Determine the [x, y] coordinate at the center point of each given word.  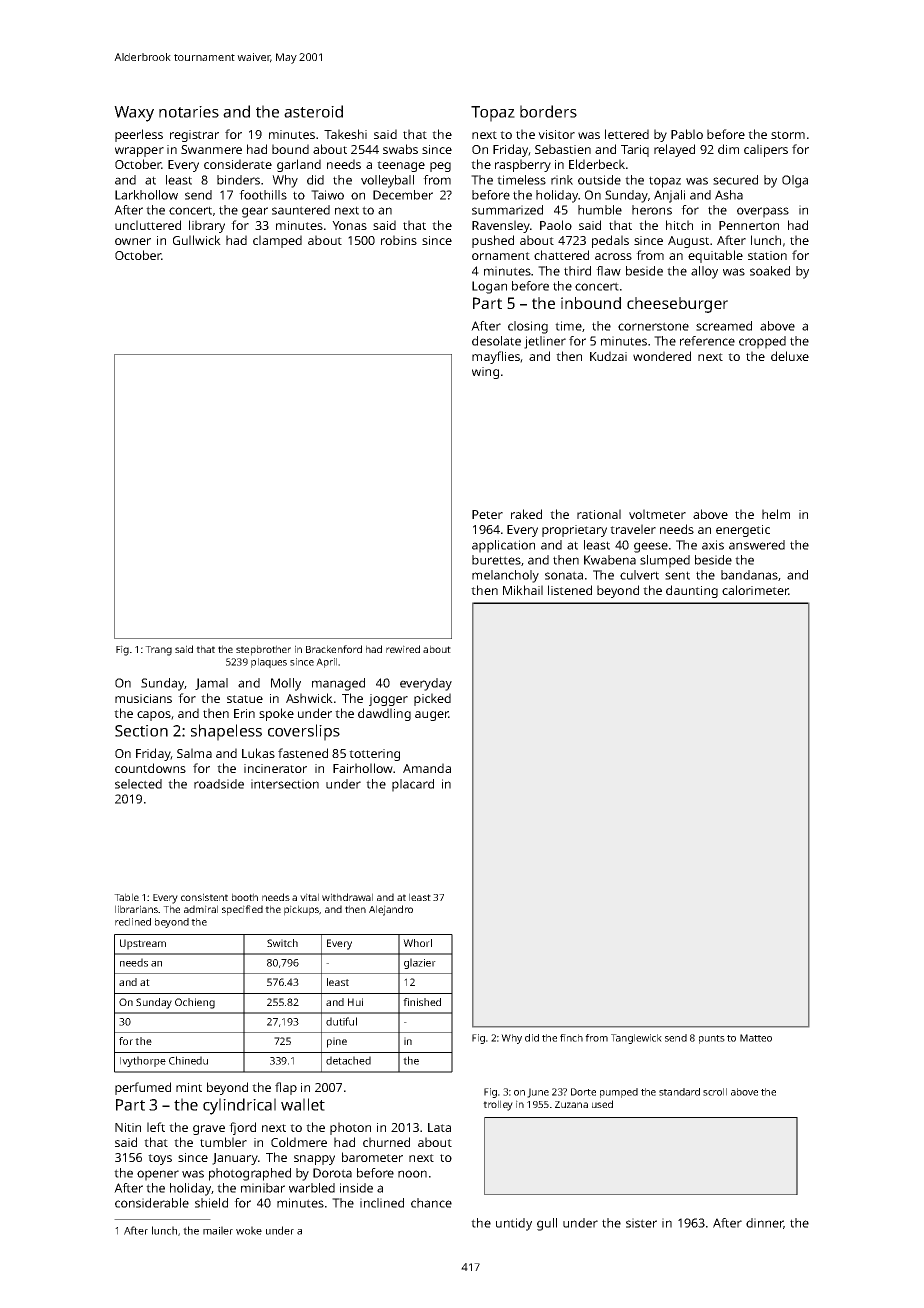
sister [641, 1223]
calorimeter [755, 590]
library [207, 226]
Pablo [687, 134]
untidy [514, 1224]
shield [211, 1203]
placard [413, 785]
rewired [403, 649]
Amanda [427, 768]
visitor [556, 134]
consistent [204, 897]
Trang [158, 651]
